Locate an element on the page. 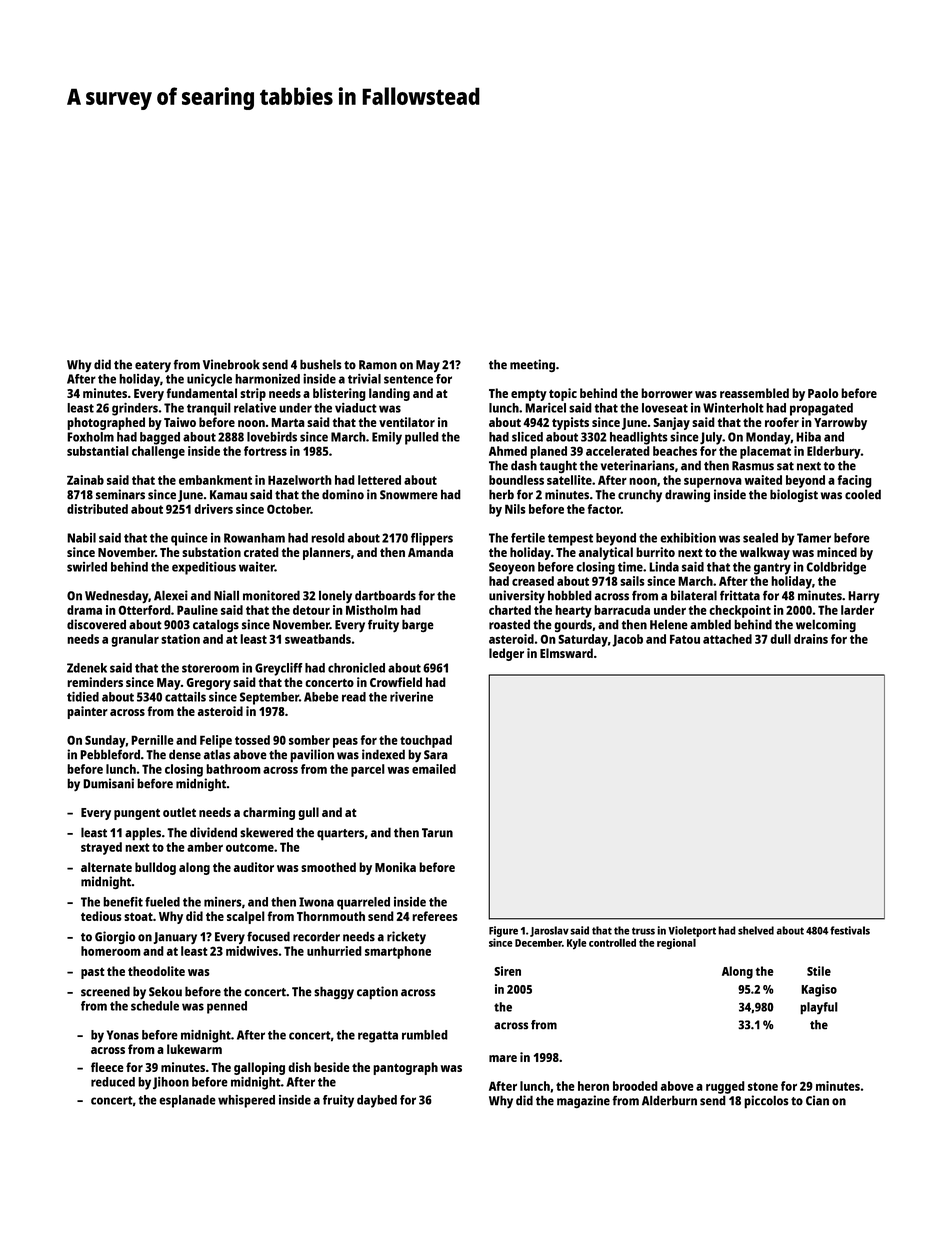 The height and width of the page is (1233, 952). shelved is located at coordinates (756, 930).
